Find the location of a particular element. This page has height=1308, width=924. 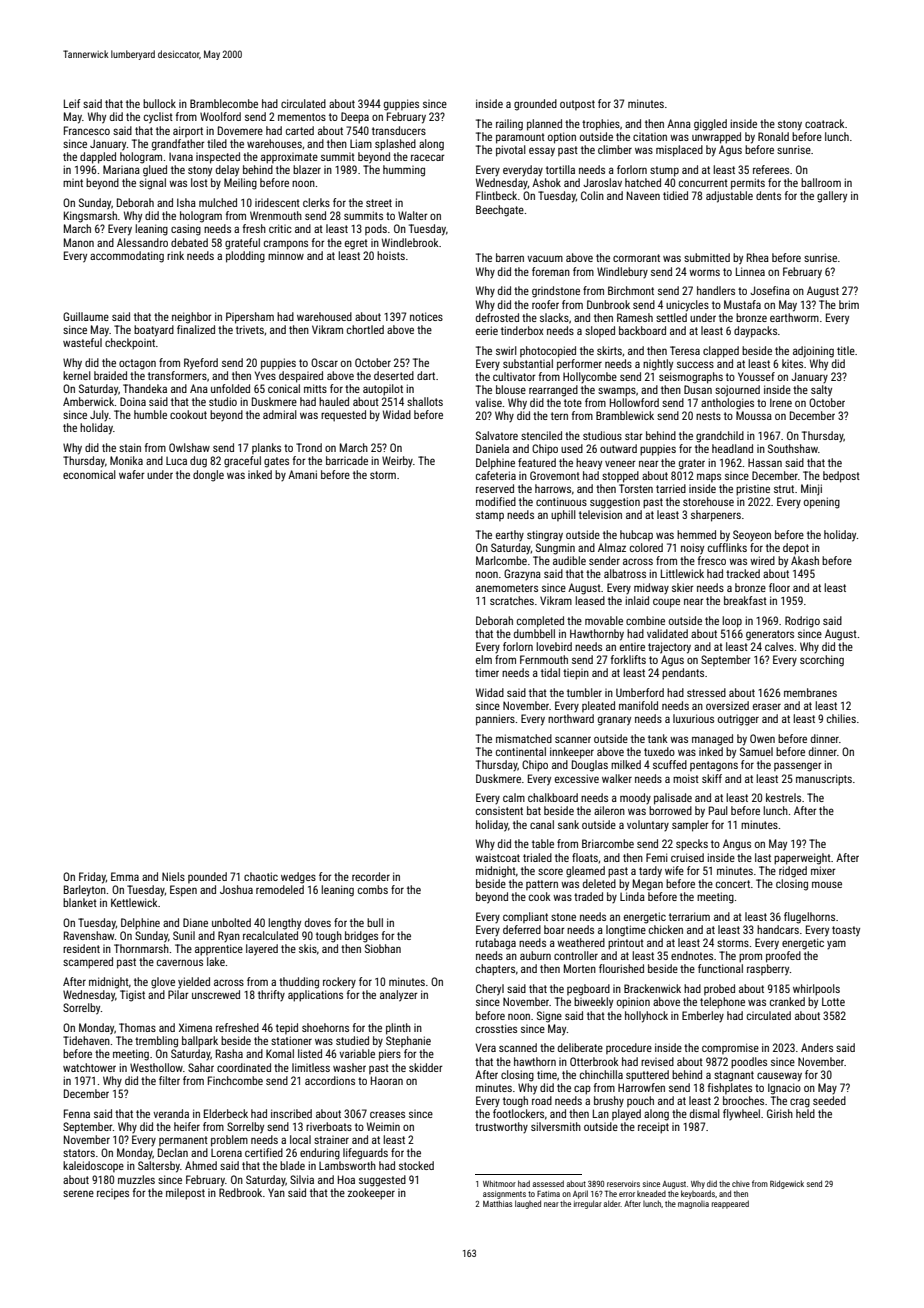

chicken is located at coordinates (666, 929).
